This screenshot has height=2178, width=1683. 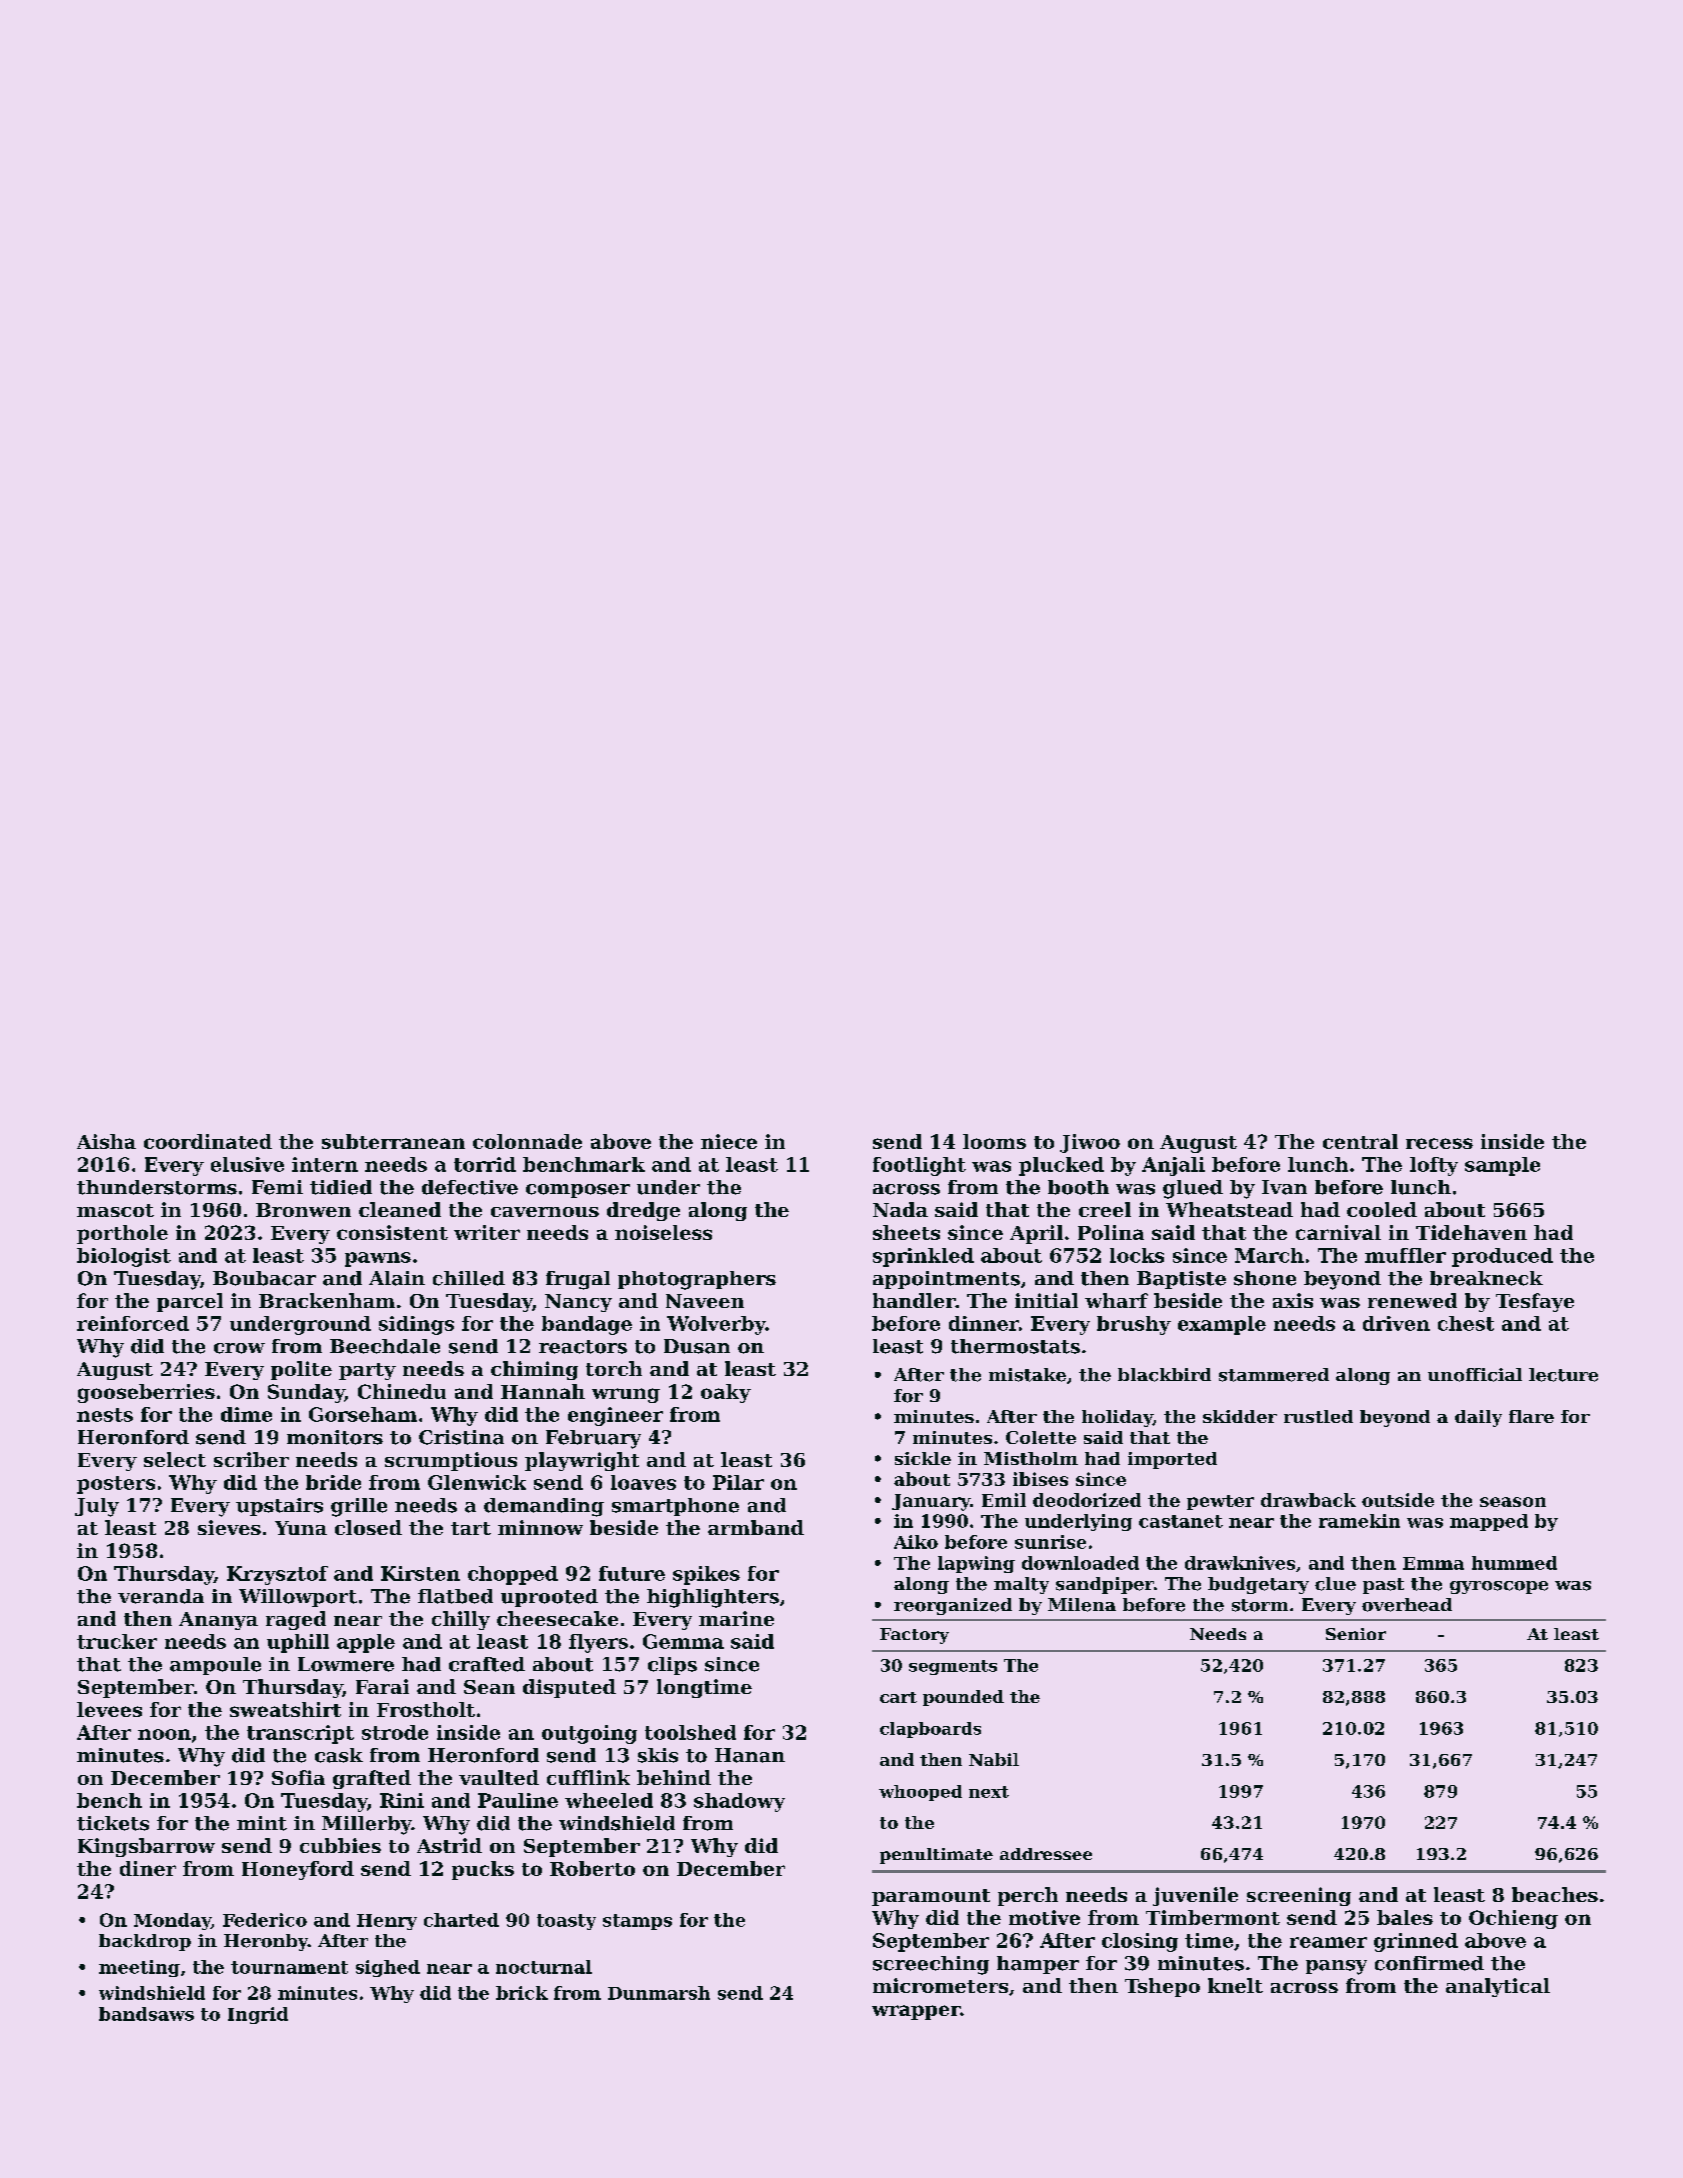 I want to click on recess, so click(x=1439, y=1143).
